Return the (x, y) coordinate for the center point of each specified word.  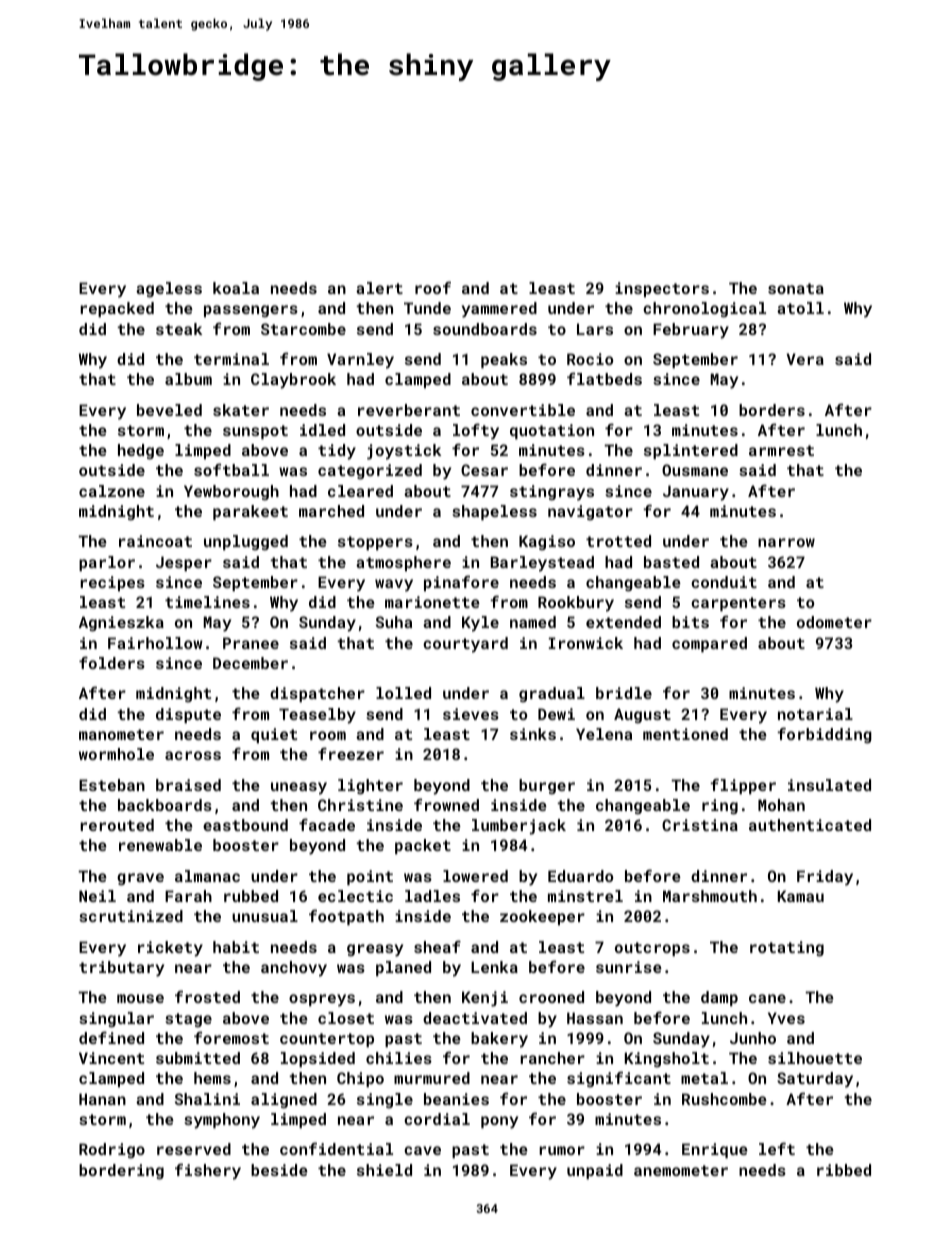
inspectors (662, 289)
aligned (284, 1101)
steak (179, 329)
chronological (704, 310)
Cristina (700, 825)
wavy (394, 585)
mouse (140, 998)
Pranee (251, 643)
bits (690, 622)
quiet (274, 735)
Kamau (801, 896)
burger (547, 787)
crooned (551, 997)
